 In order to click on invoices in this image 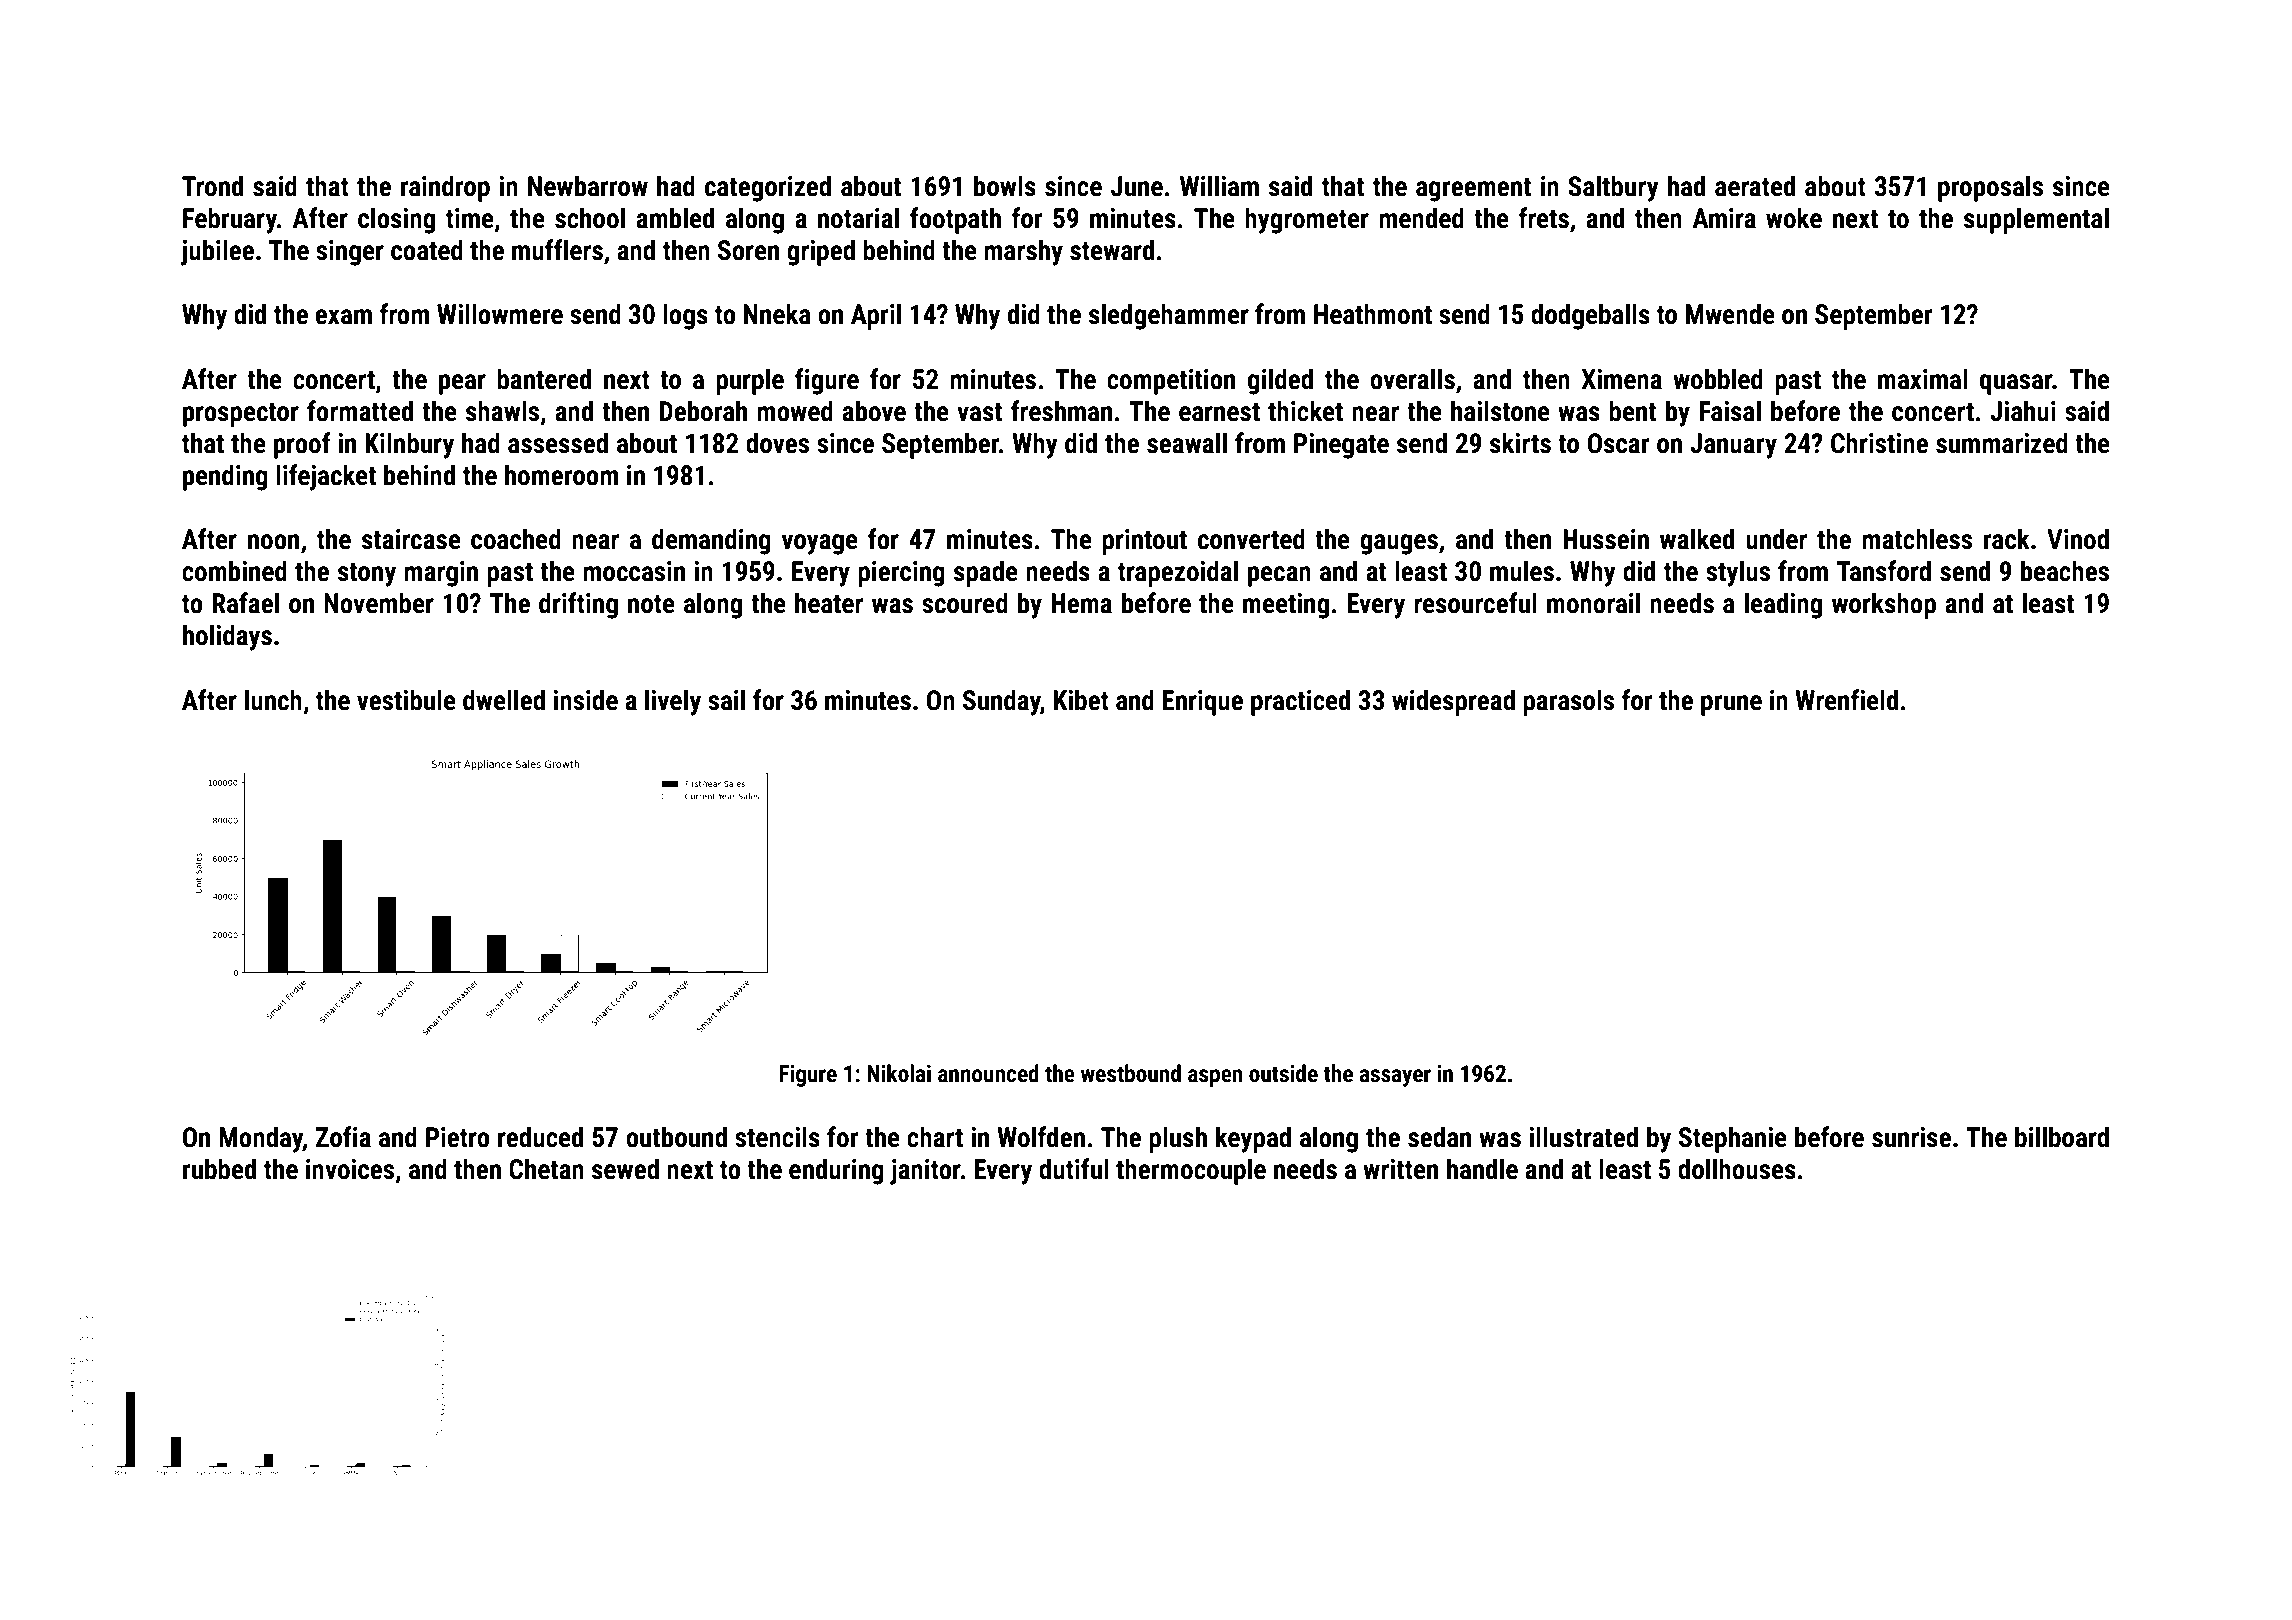, I will do `click(350, 1169)`.
